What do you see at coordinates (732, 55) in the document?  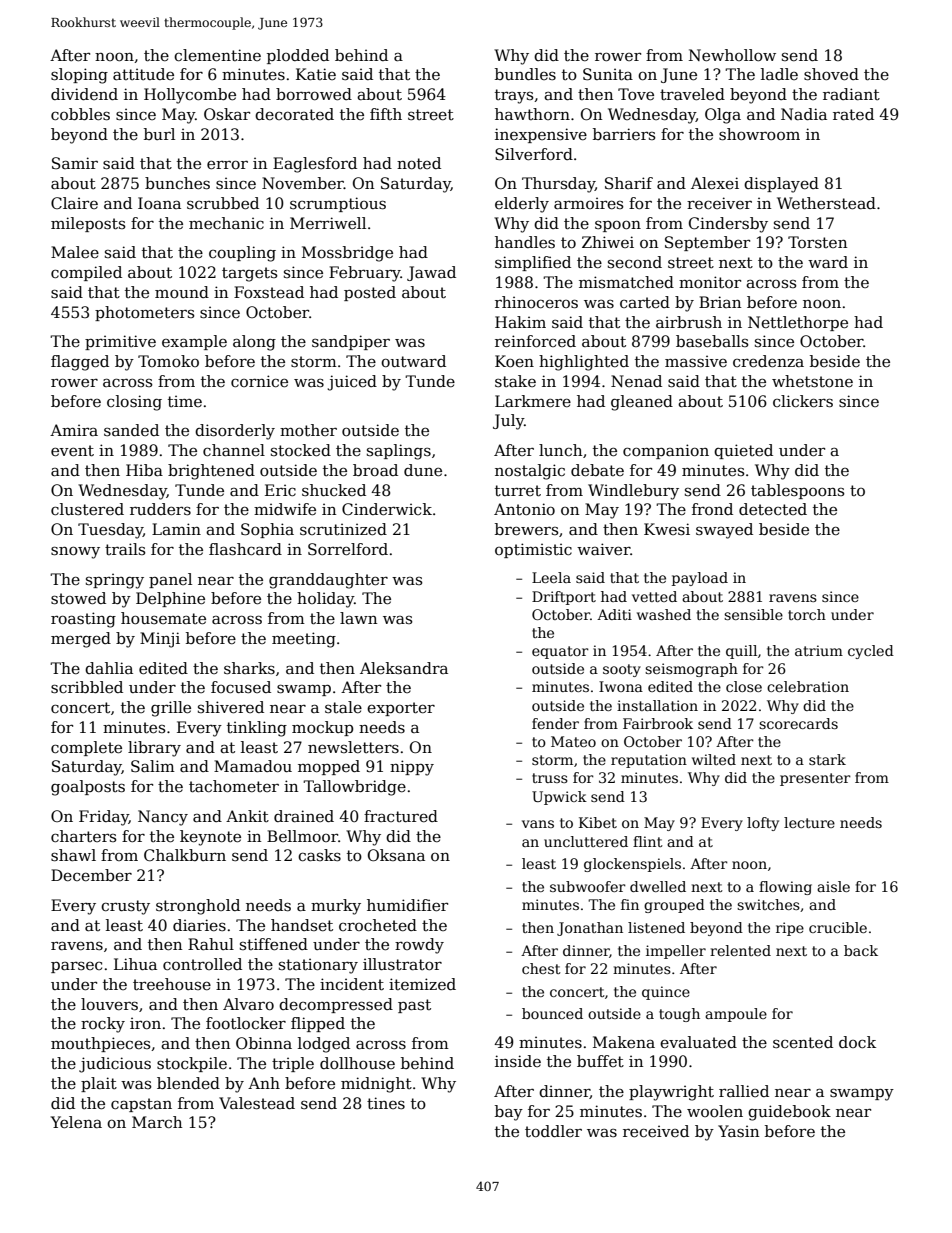 I see `Newhollow` at bounding box center [732, 55].
